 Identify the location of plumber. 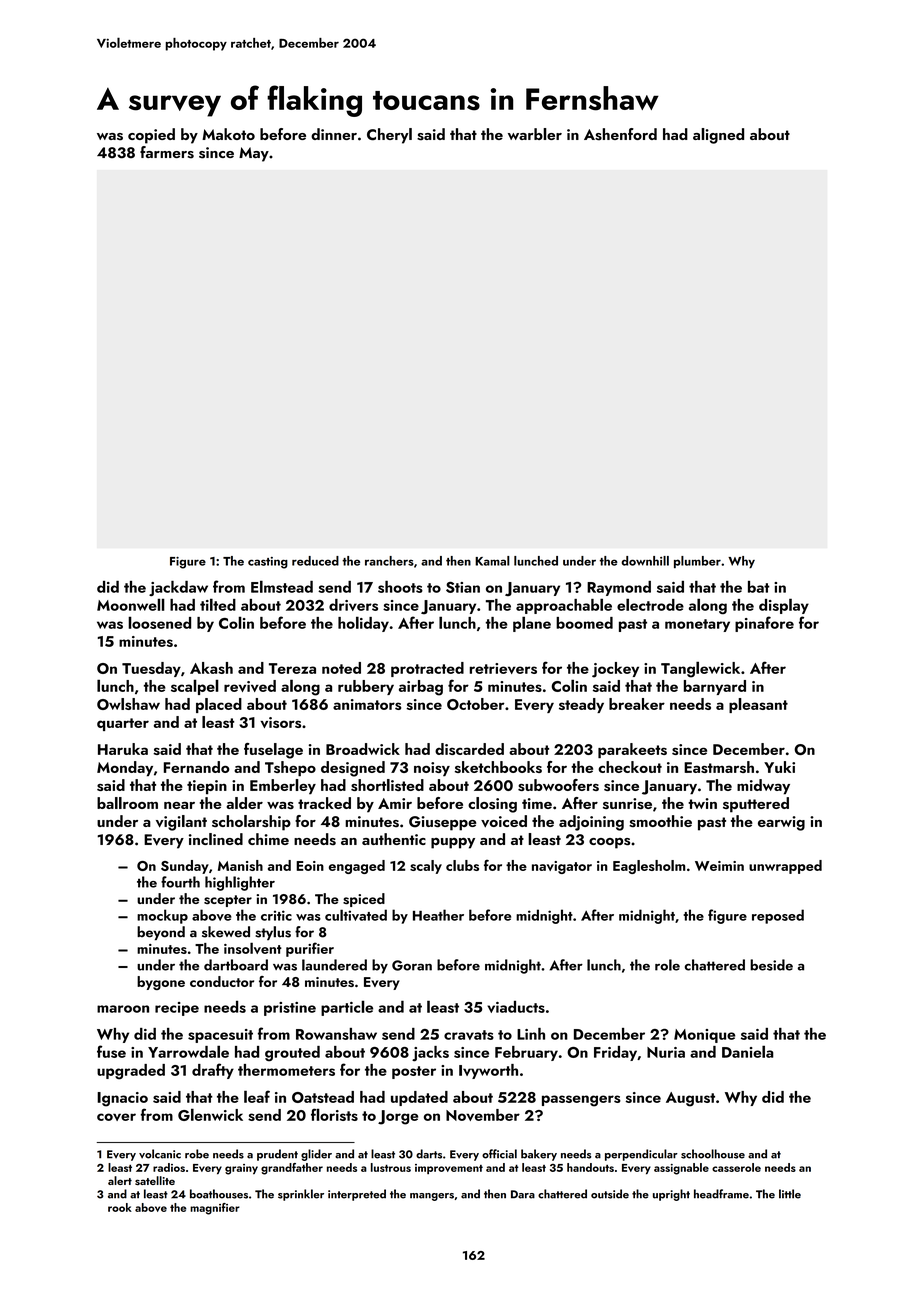
(697, 562).
